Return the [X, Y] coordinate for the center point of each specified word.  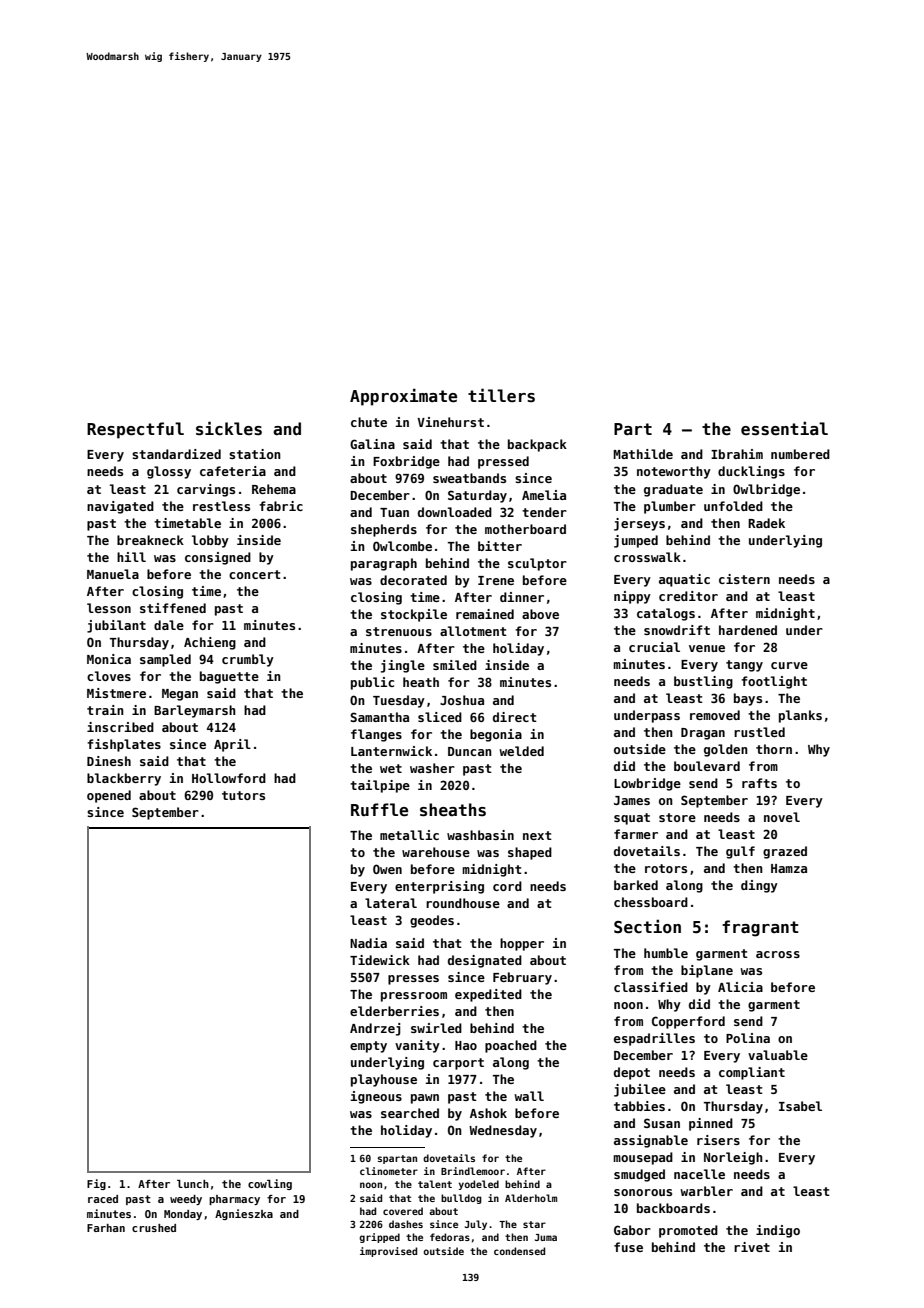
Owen [387, 869]
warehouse [436, 852]
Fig [96, 1184]
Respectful [135, 430]
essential [784, 428]
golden [726, 750]
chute [369, 422]
